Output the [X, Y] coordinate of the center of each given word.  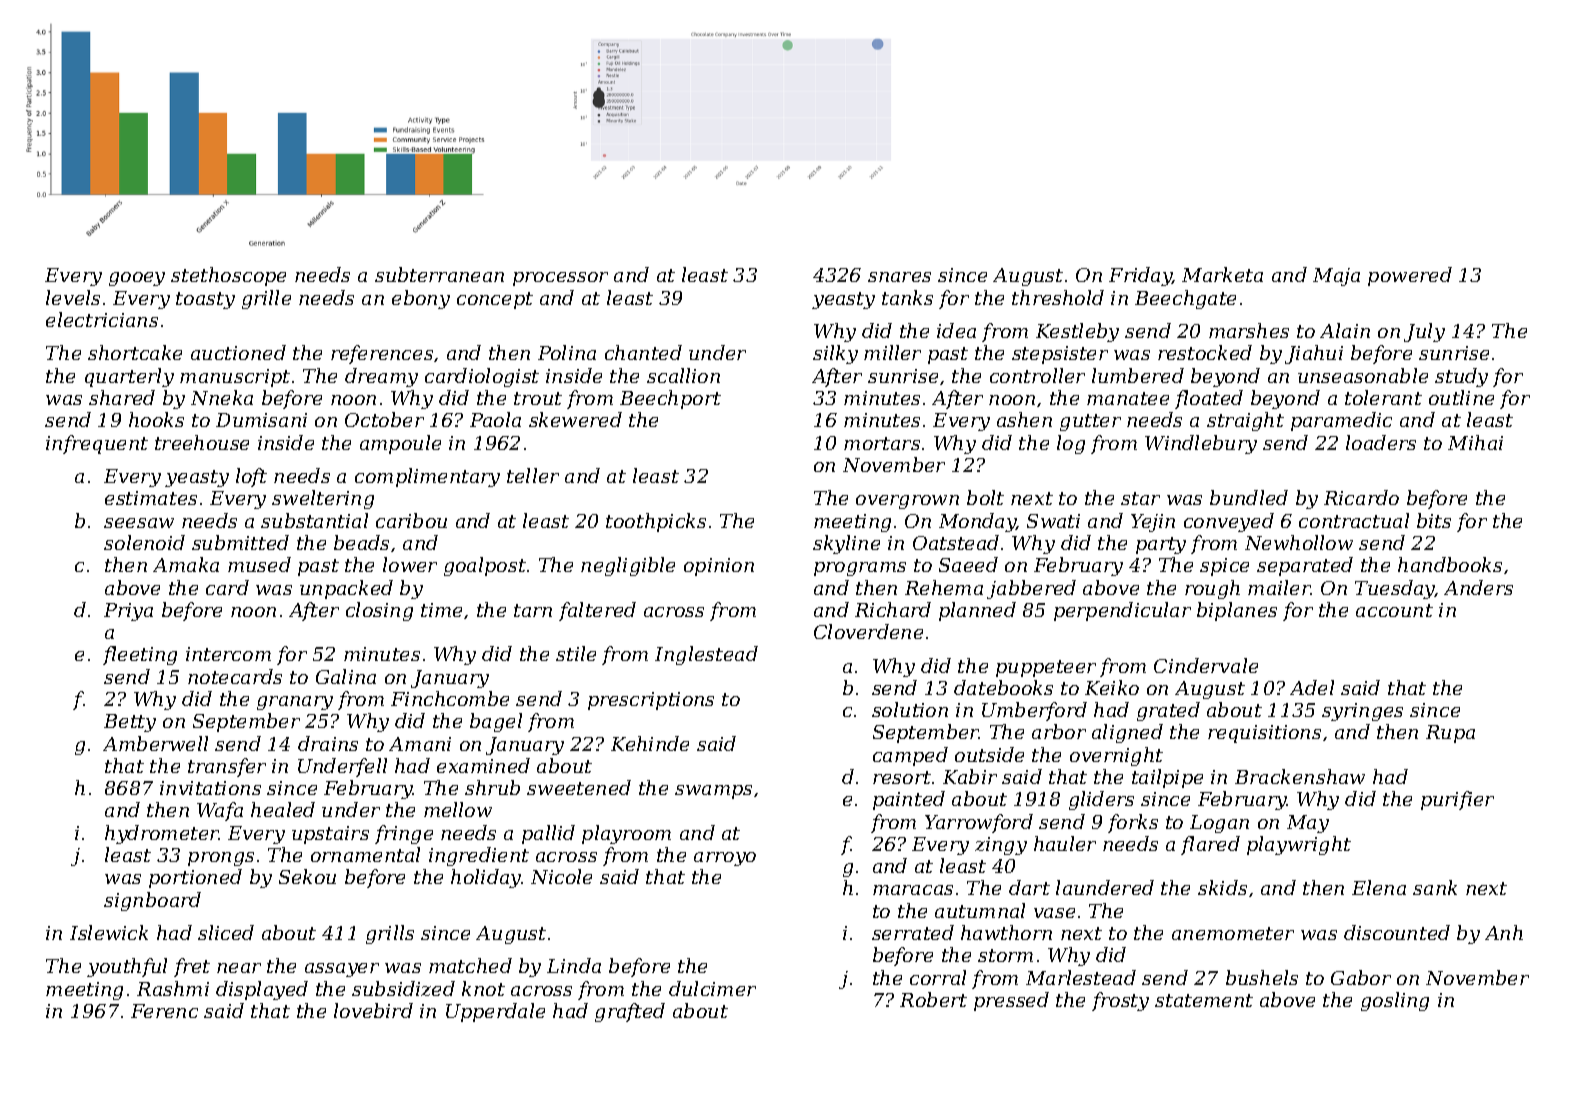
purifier [1457, 800]
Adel [1312, 687]
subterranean [439, 274]
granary [295, 703]
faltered [597, 611]
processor [560, 279]
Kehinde [650, 743]
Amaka [186, 564]
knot [483, 988]
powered [1410, 276]
